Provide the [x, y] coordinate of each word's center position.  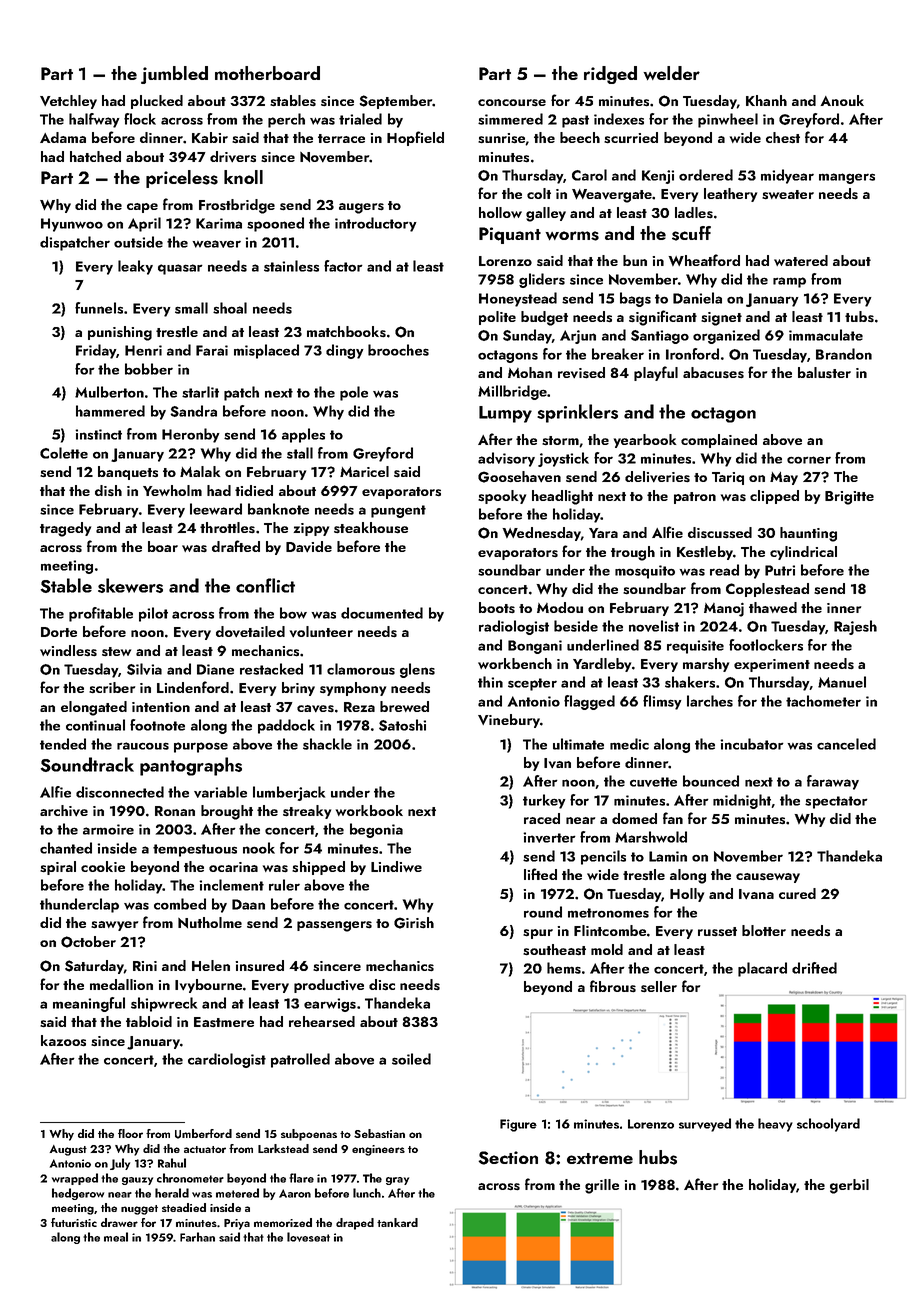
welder [671, 73]
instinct [98, 434]
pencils [603, 857]
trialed [360, 119]
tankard [397, 1222]
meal [116, 1237]
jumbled [174, 75]
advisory [506, 459]
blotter [764, 930]
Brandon [844, 354]
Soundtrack [87, 764]
